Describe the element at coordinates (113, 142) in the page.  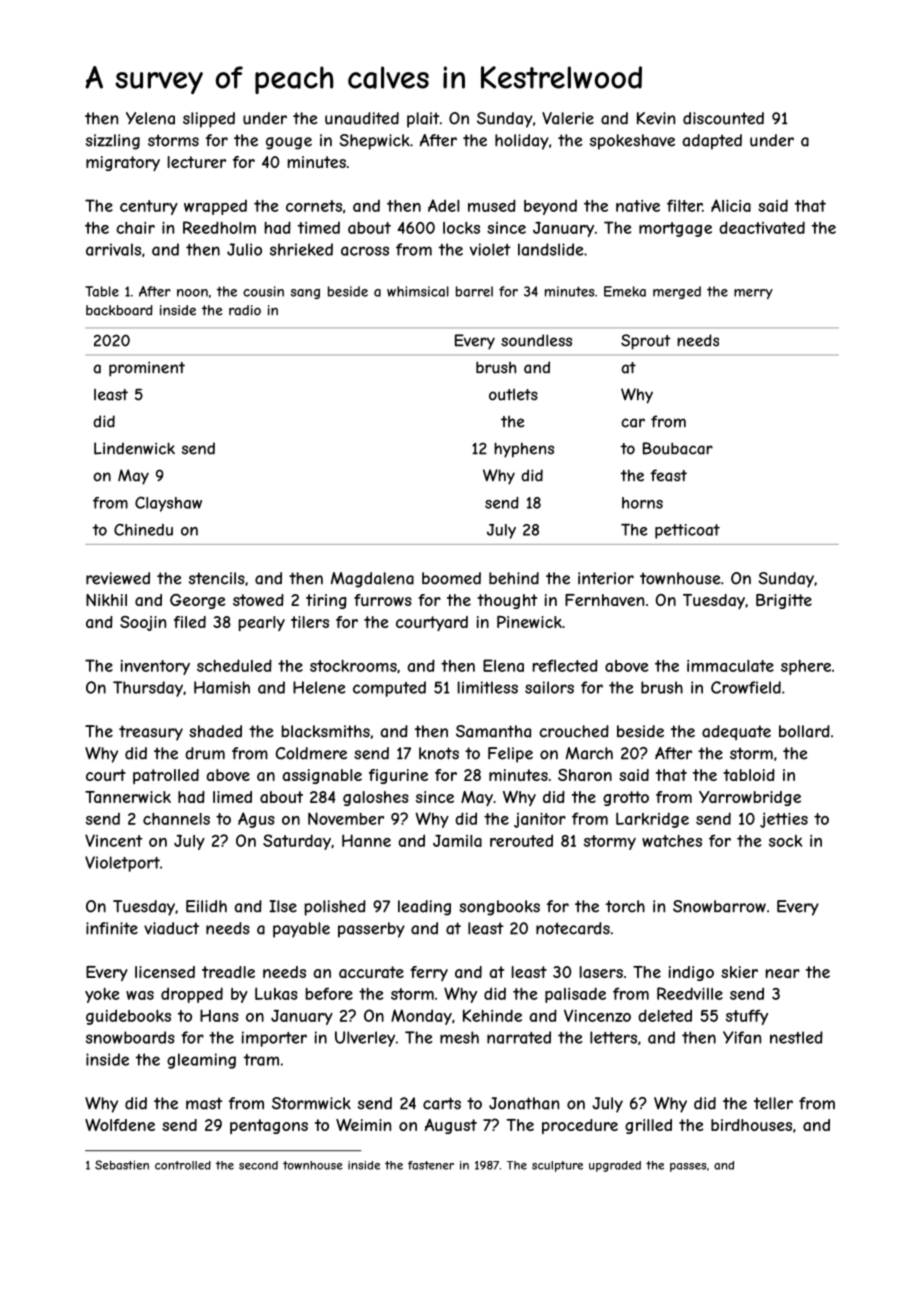
I see `sizzling` at that location.
